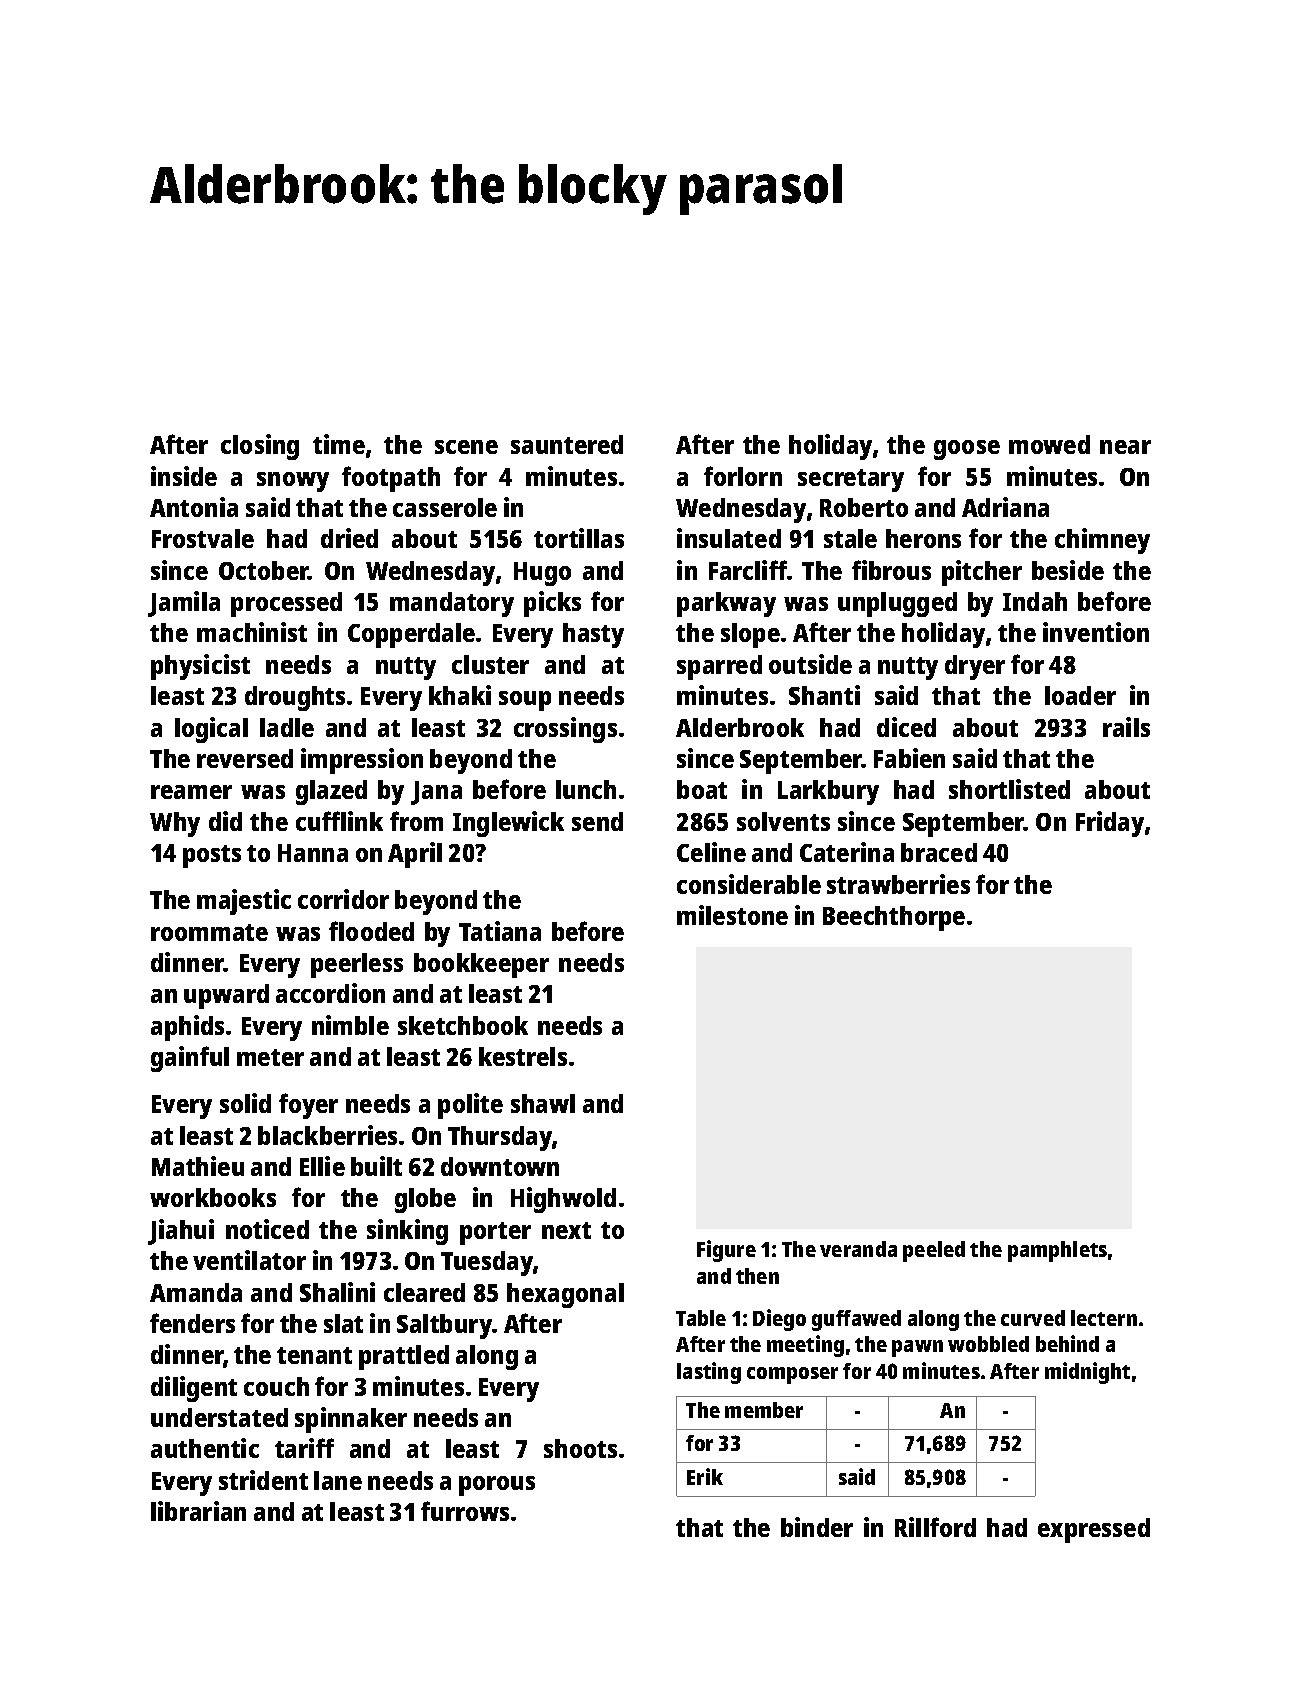 This document has height=1684, width=1302. I want to click on cufflink, so click(339, 821).
